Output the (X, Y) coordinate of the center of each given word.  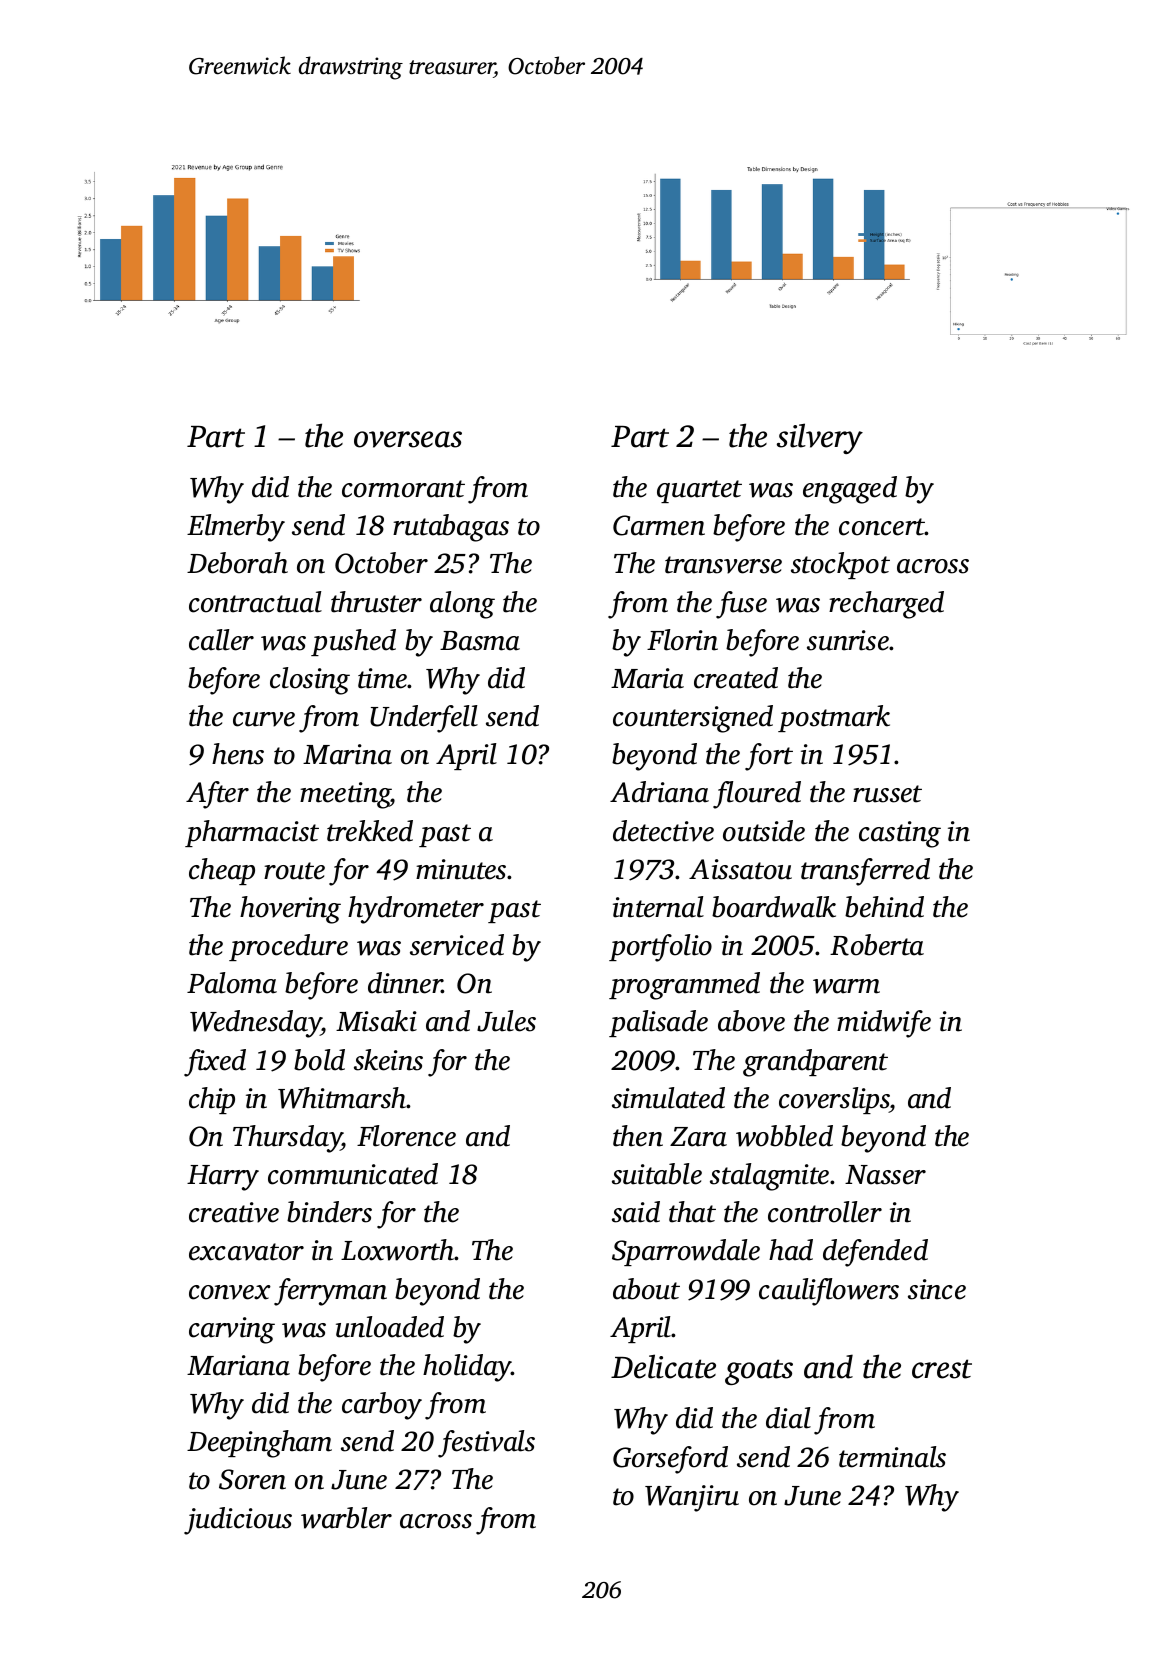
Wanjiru (692, 1498)
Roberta (877, 945)
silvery (820, 438)
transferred (865, 872)
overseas (408, 439)
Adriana (659, 792)
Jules (506, 1021)
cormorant (403, 489)
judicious (238, 1521)
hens (238, 754)
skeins (388, 1060)
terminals (892, 1457)
